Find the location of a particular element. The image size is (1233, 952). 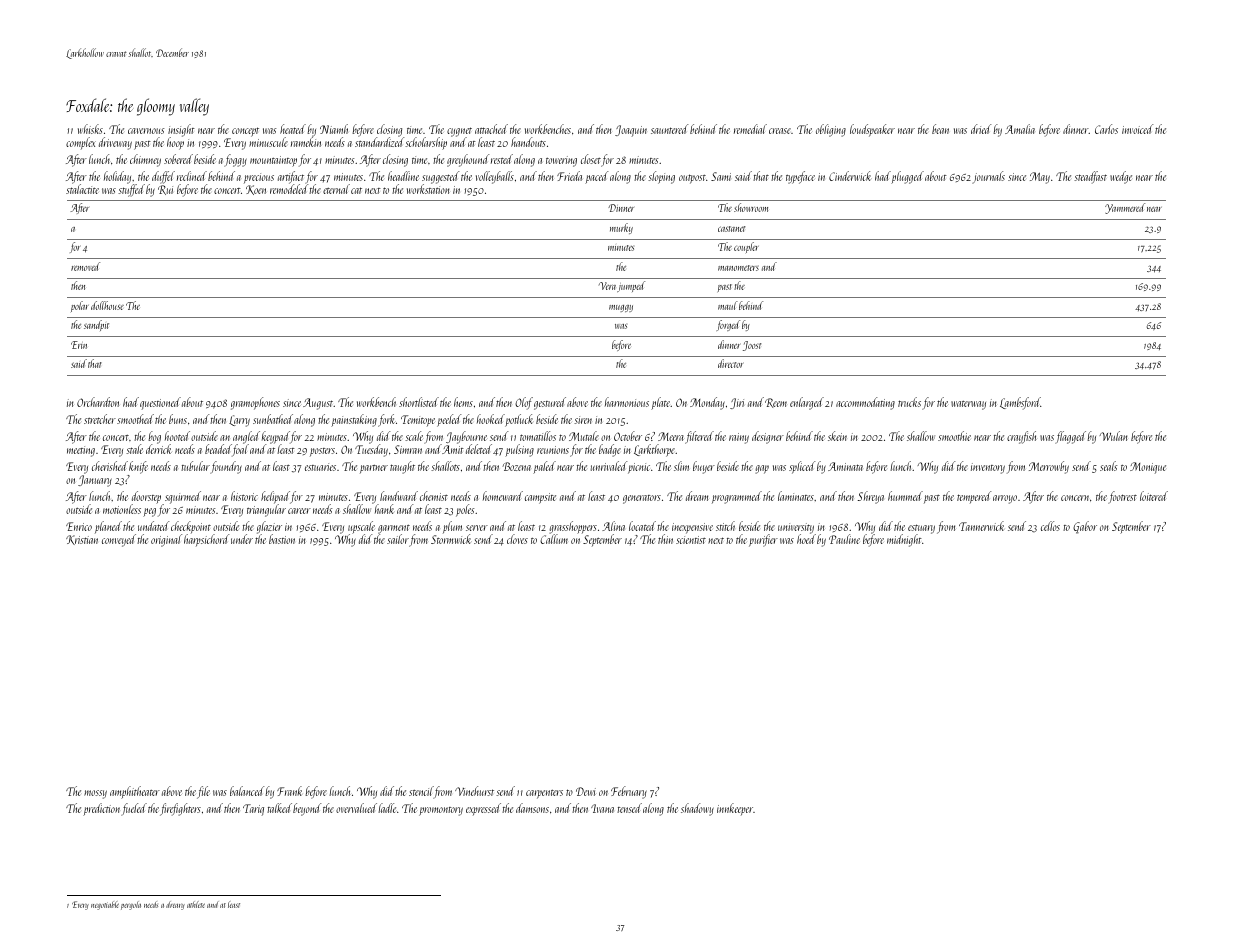

hems is located at coordinates (463, 402).
